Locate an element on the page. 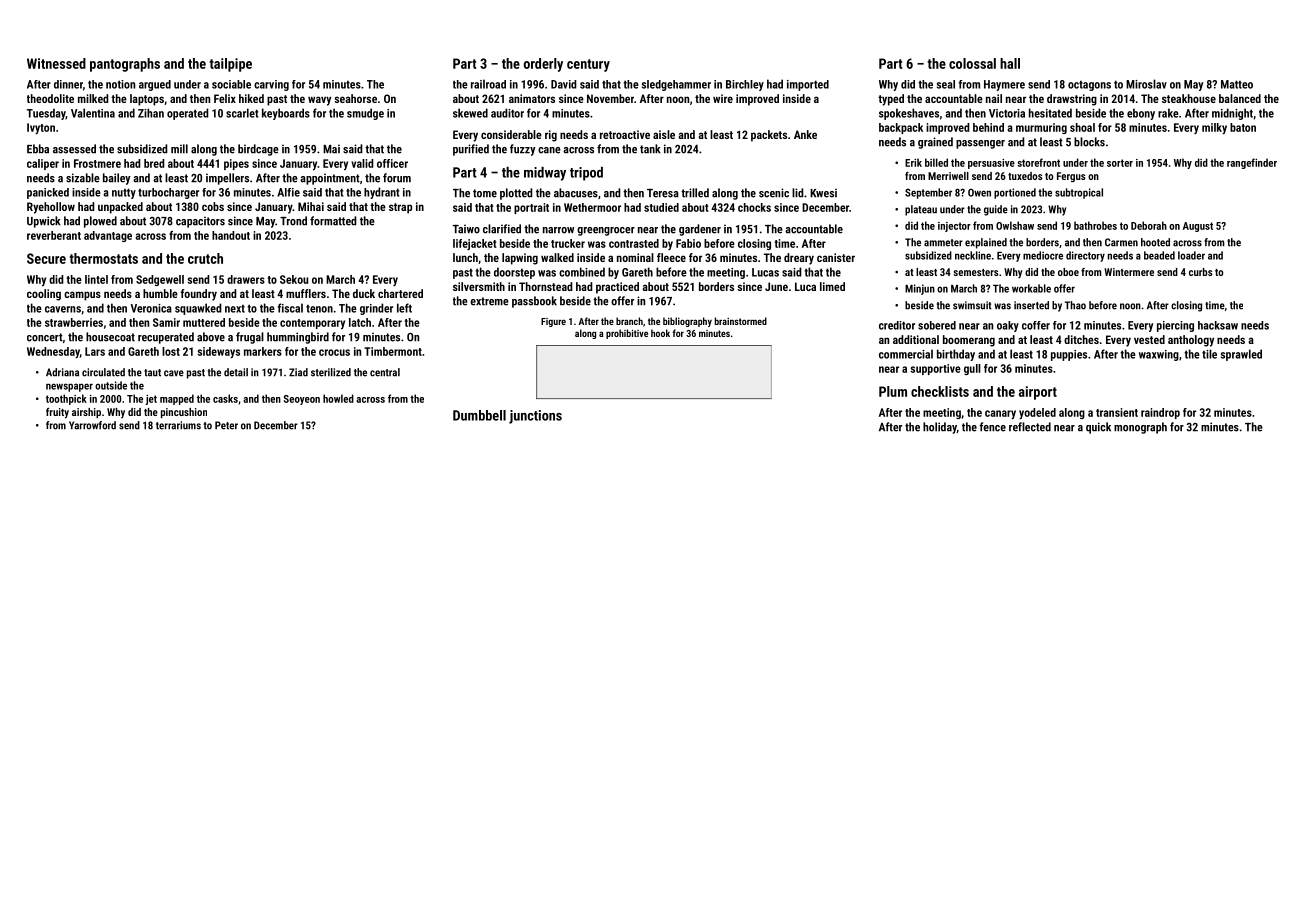  chocks is located at coordinates (754, 207).
